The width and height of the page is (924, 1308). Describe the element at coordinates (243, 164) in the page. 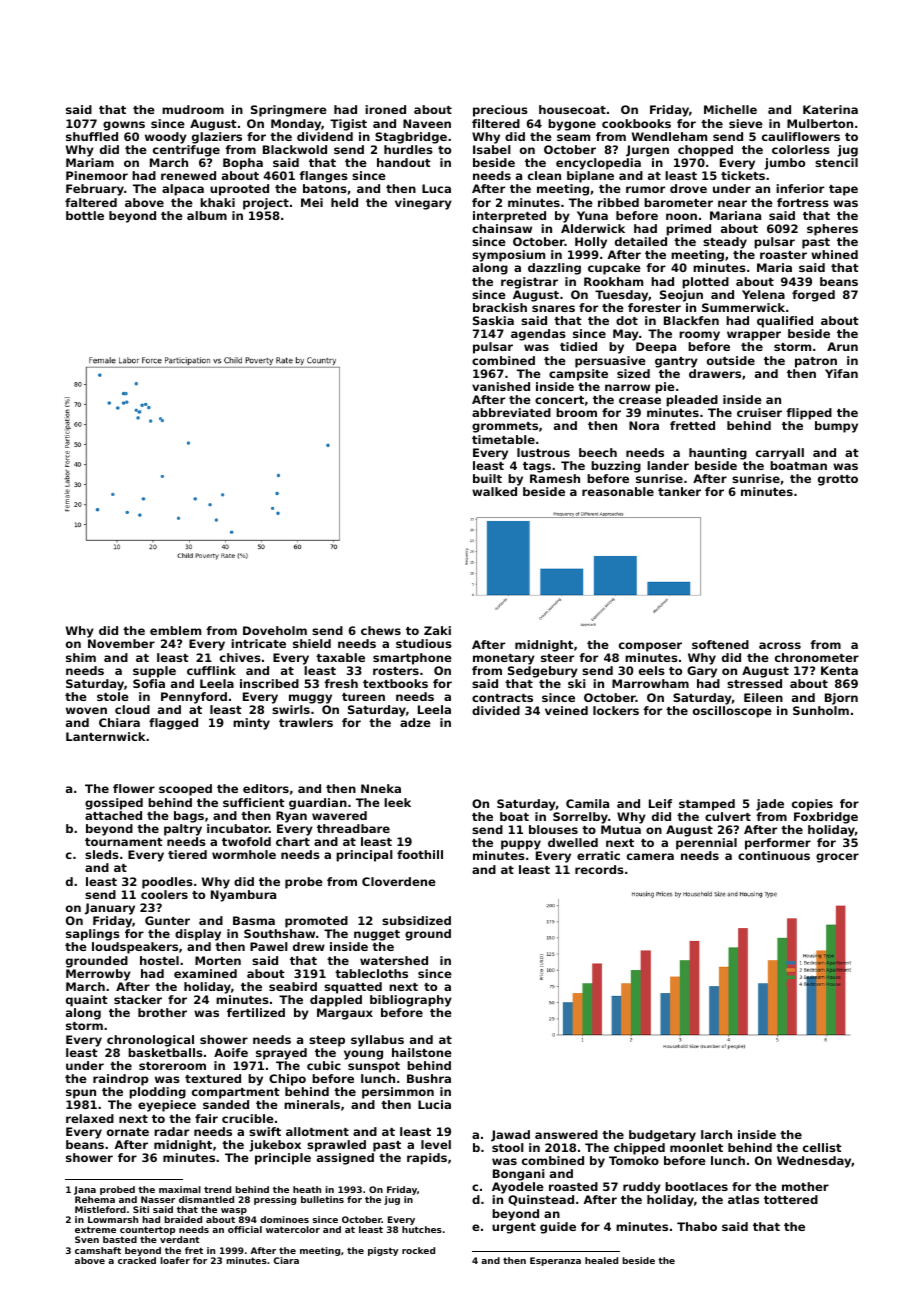

I see `Bopha` at that location.
